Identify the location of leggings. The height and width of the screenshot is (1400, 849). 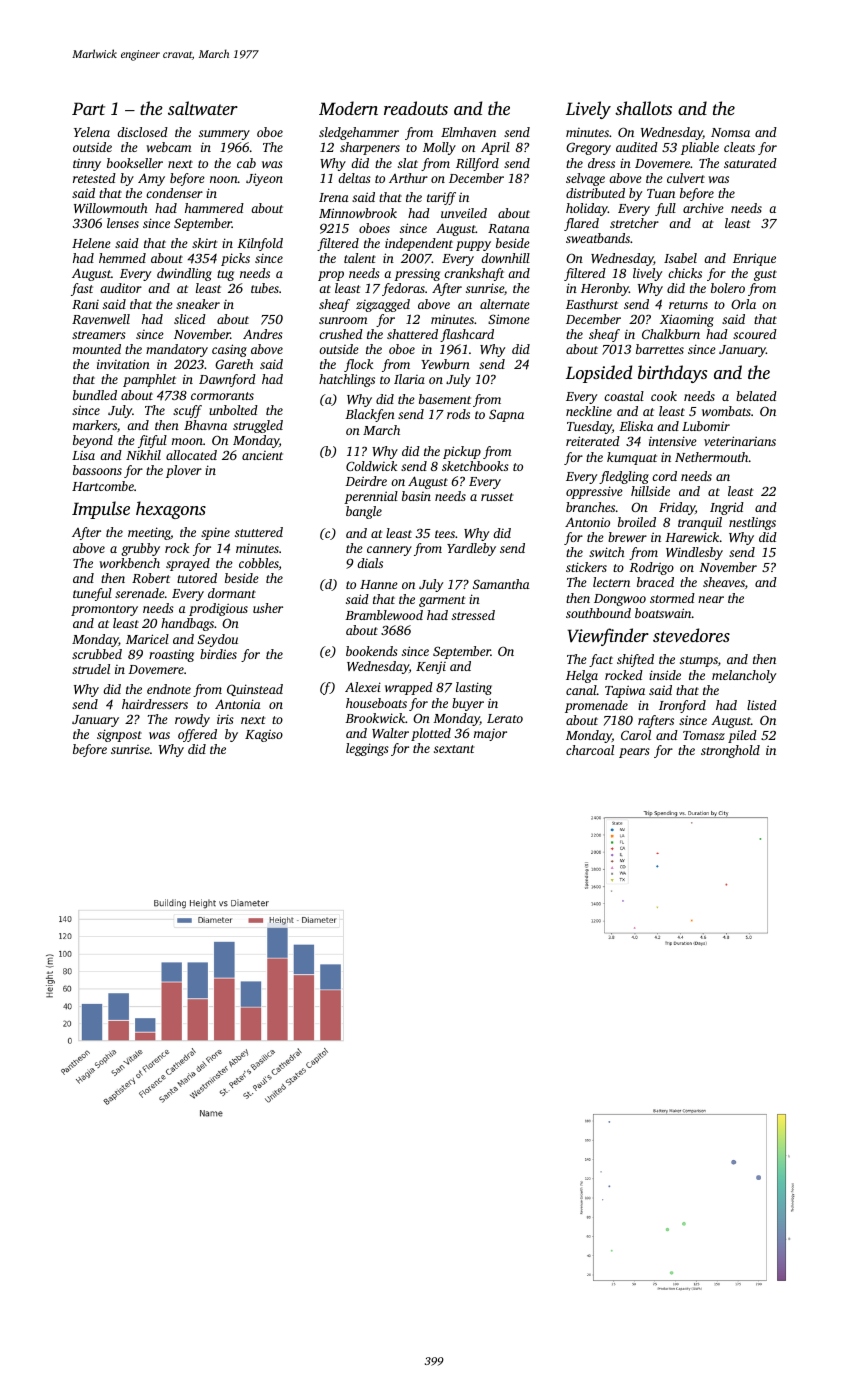
(367, 749).
